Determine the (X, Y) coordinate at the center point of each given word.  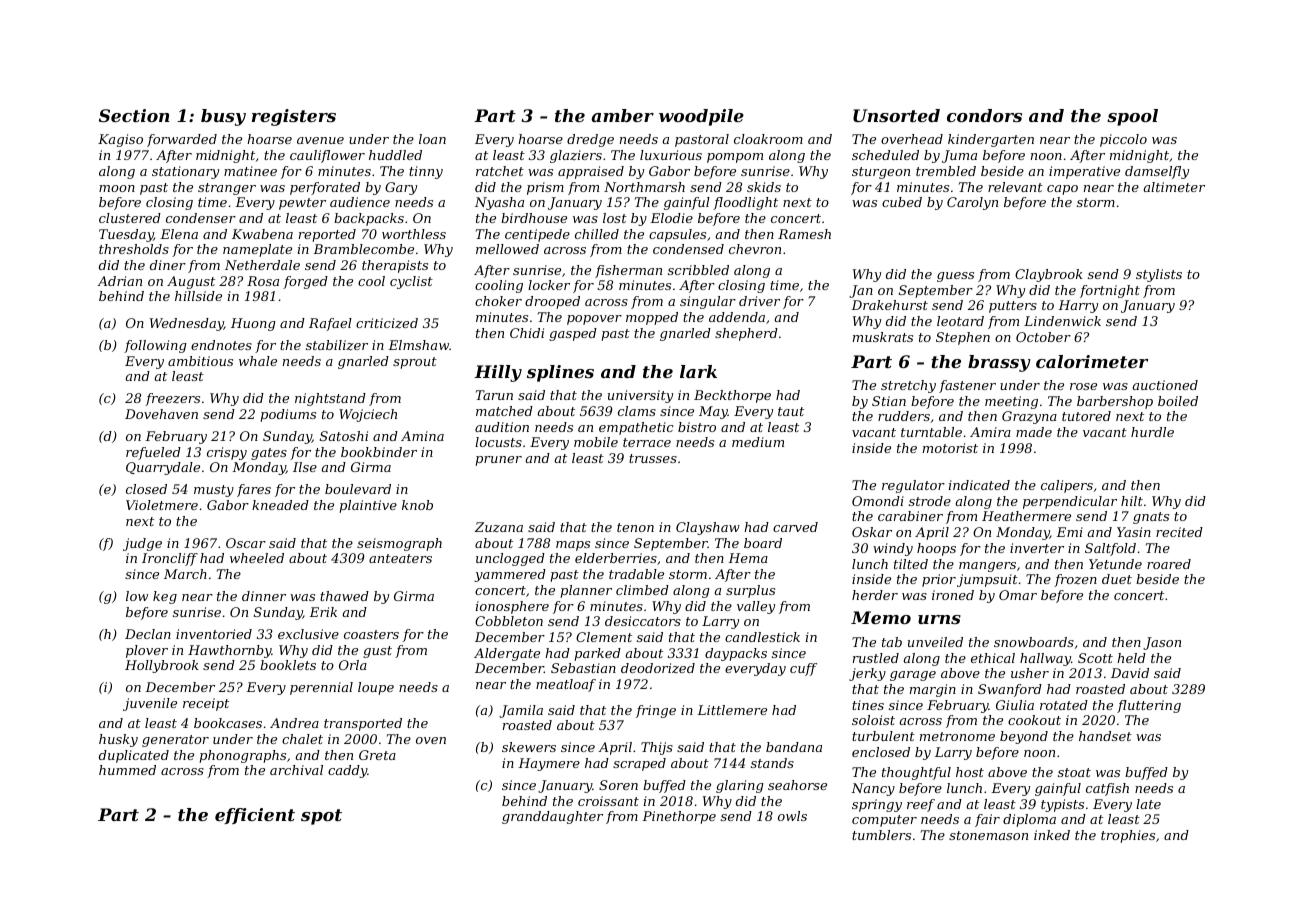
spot (321, 817)
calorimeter (1092, 361)
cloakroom (768, 139)
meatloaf (566, 685)
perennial (321, 688)
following (155, 346)
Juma (959, 156)
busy (223, 117)
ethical (993, 658)
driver (759, 301)
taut (791, 411)
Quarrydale (163, 468)
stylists (1159, 275)
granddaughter (552, 817)
